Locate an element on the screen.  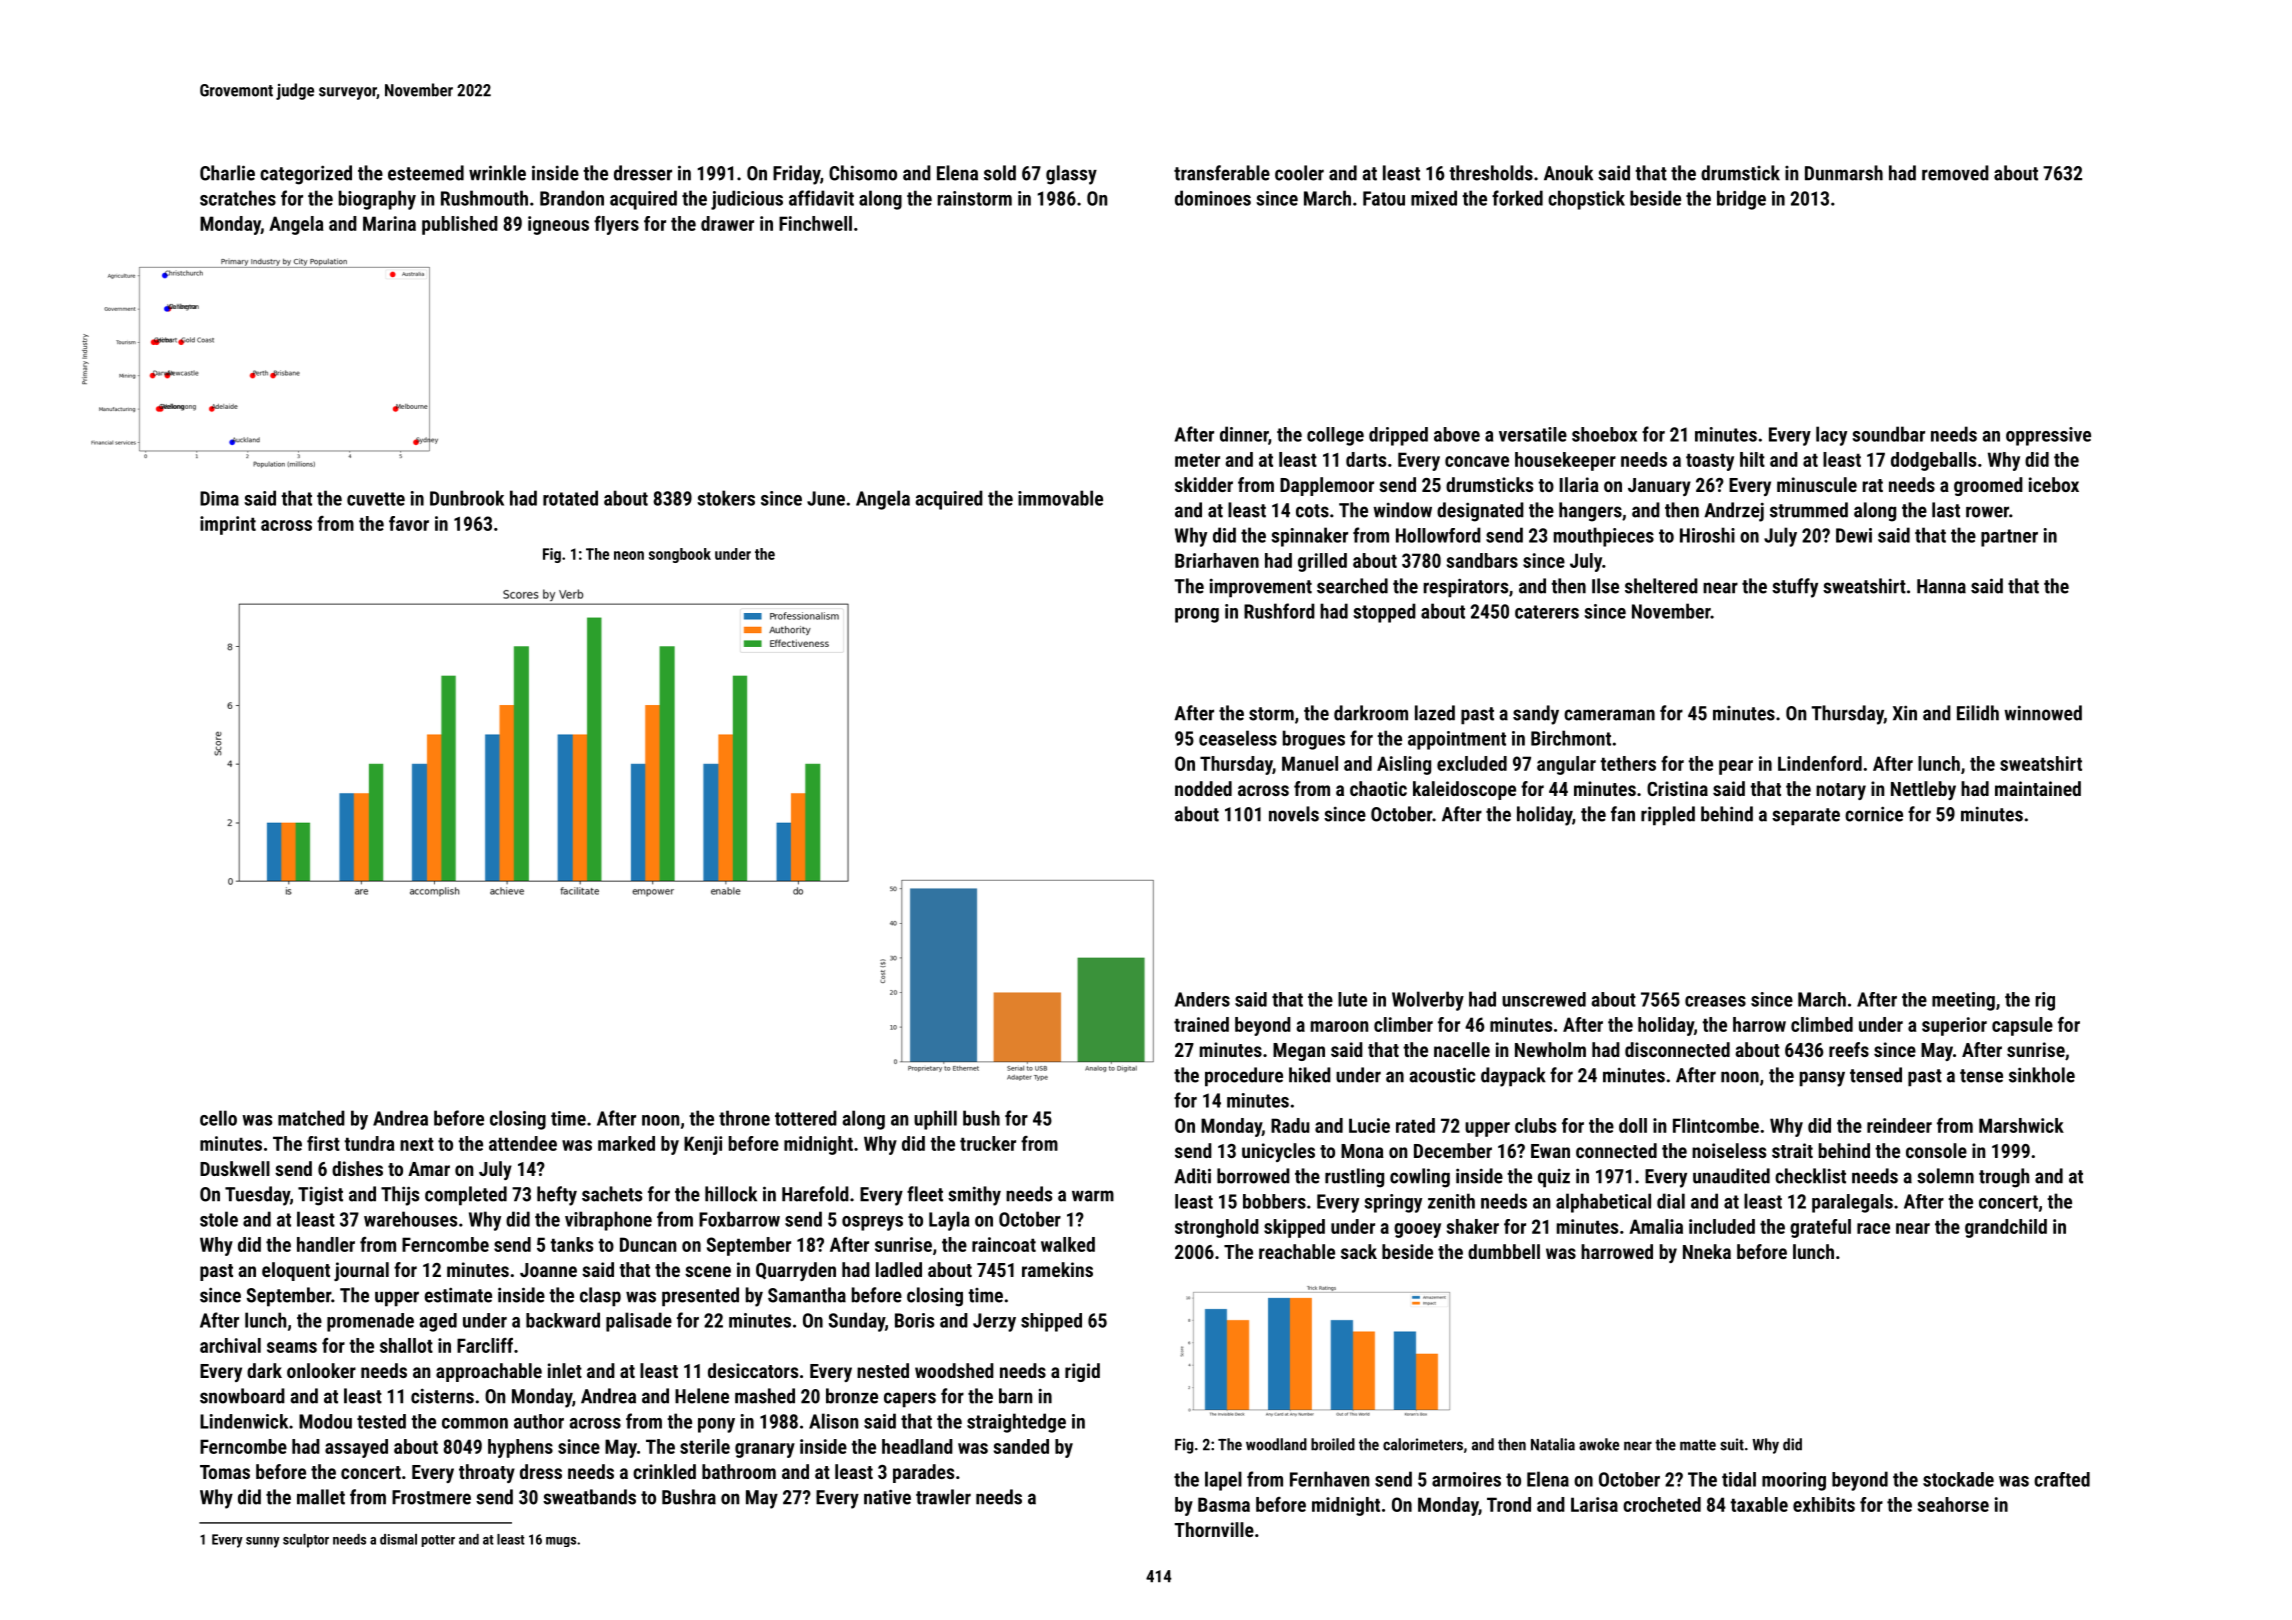
stokers is located at coordinates (726, 498).
